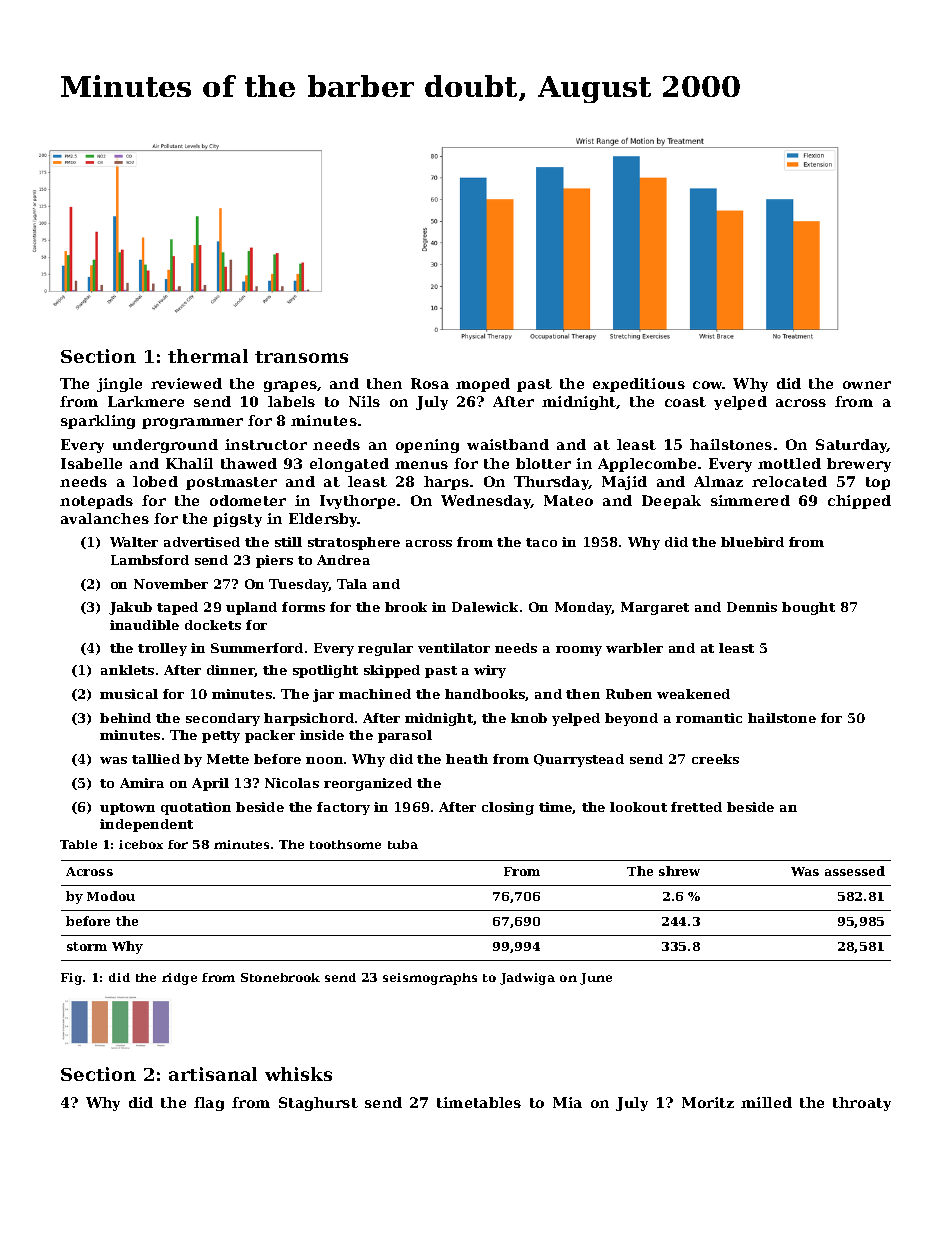 The width and height of the document is (952, 1233). Describe the element at coordinates (685, 402) in the document. I see `coast` at that location.
